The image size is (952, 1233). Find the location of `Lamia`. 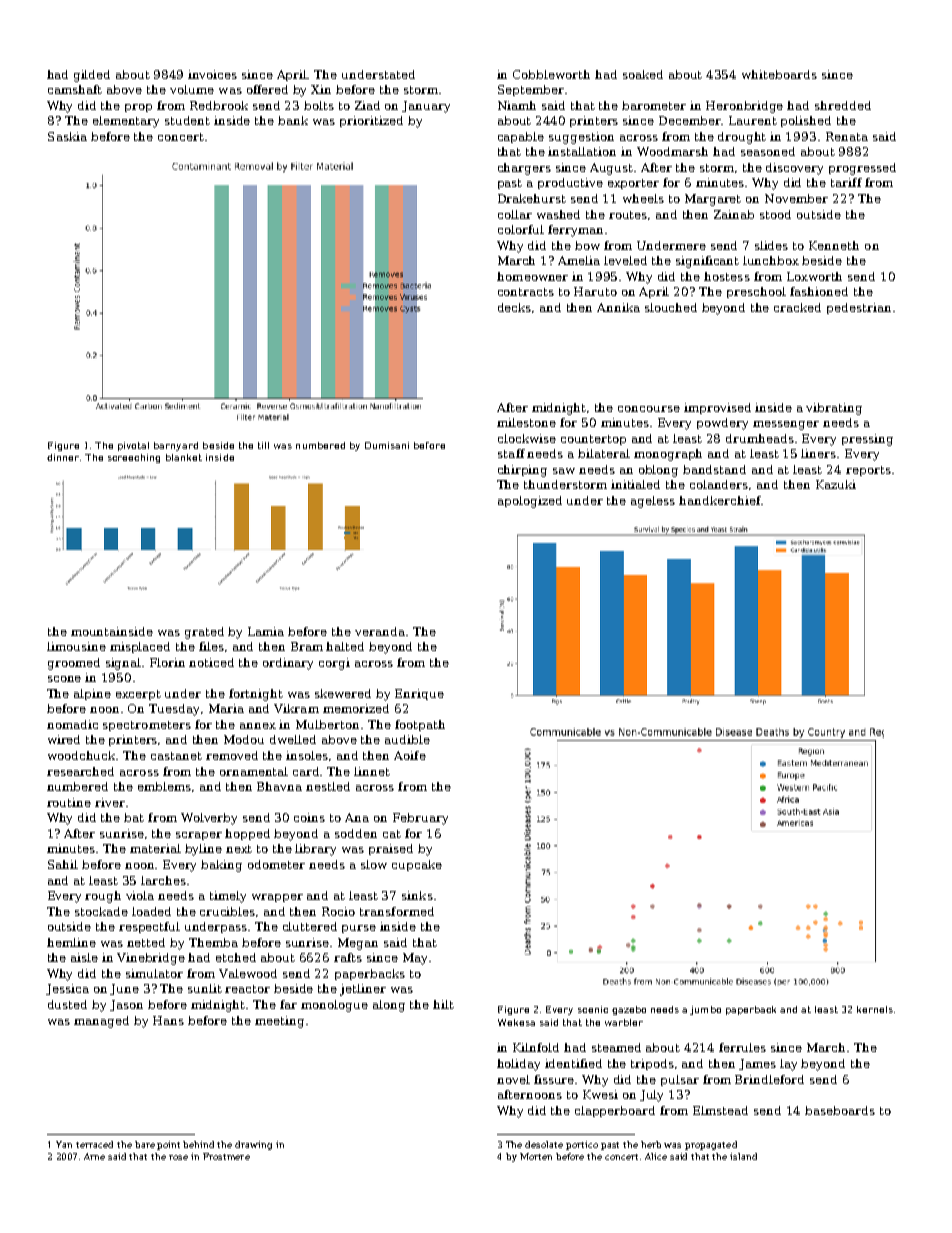

Lamia is located at coordinates (266, 631).
